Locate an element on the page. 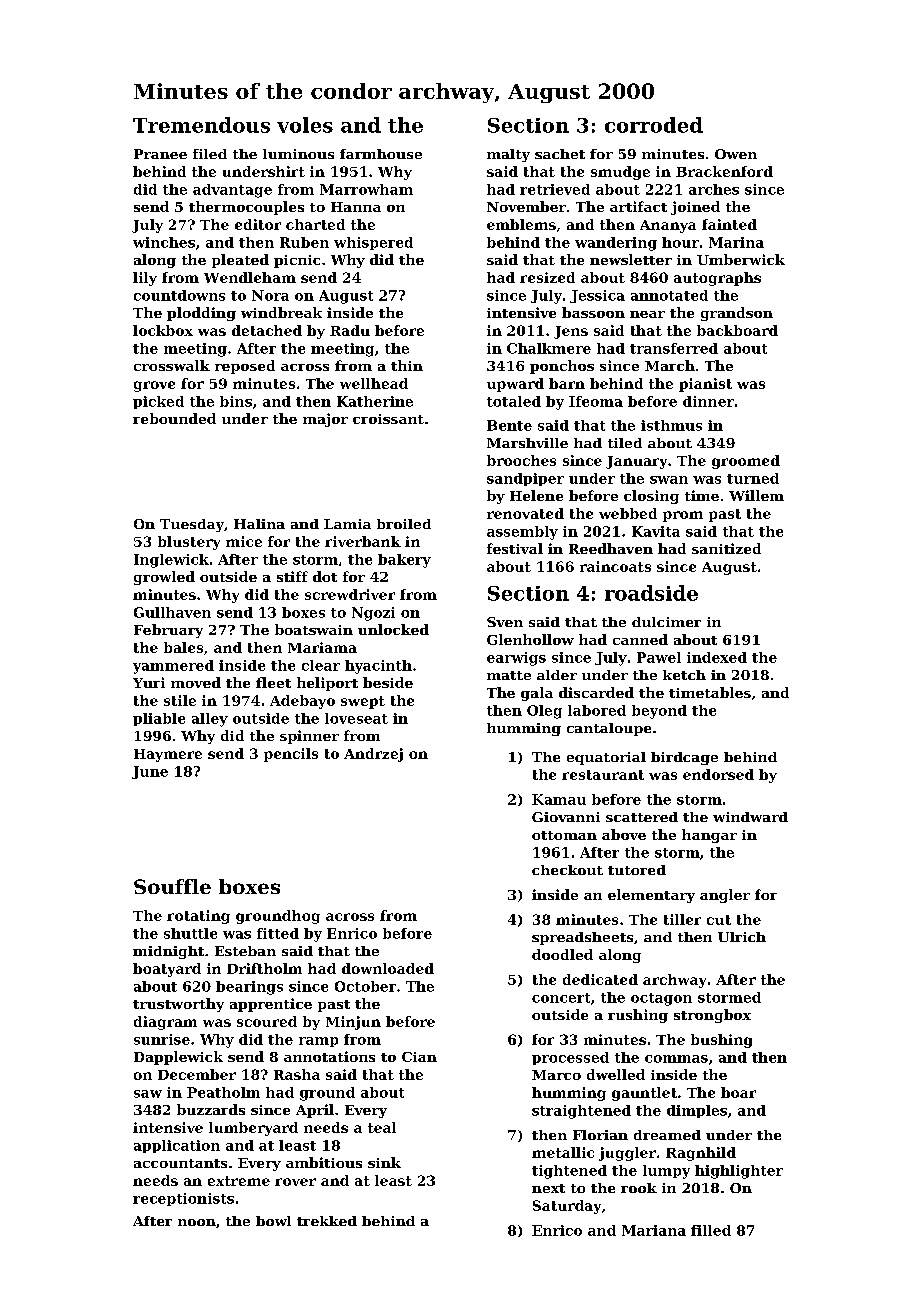  Owen is located at coordinates (736, 154).
